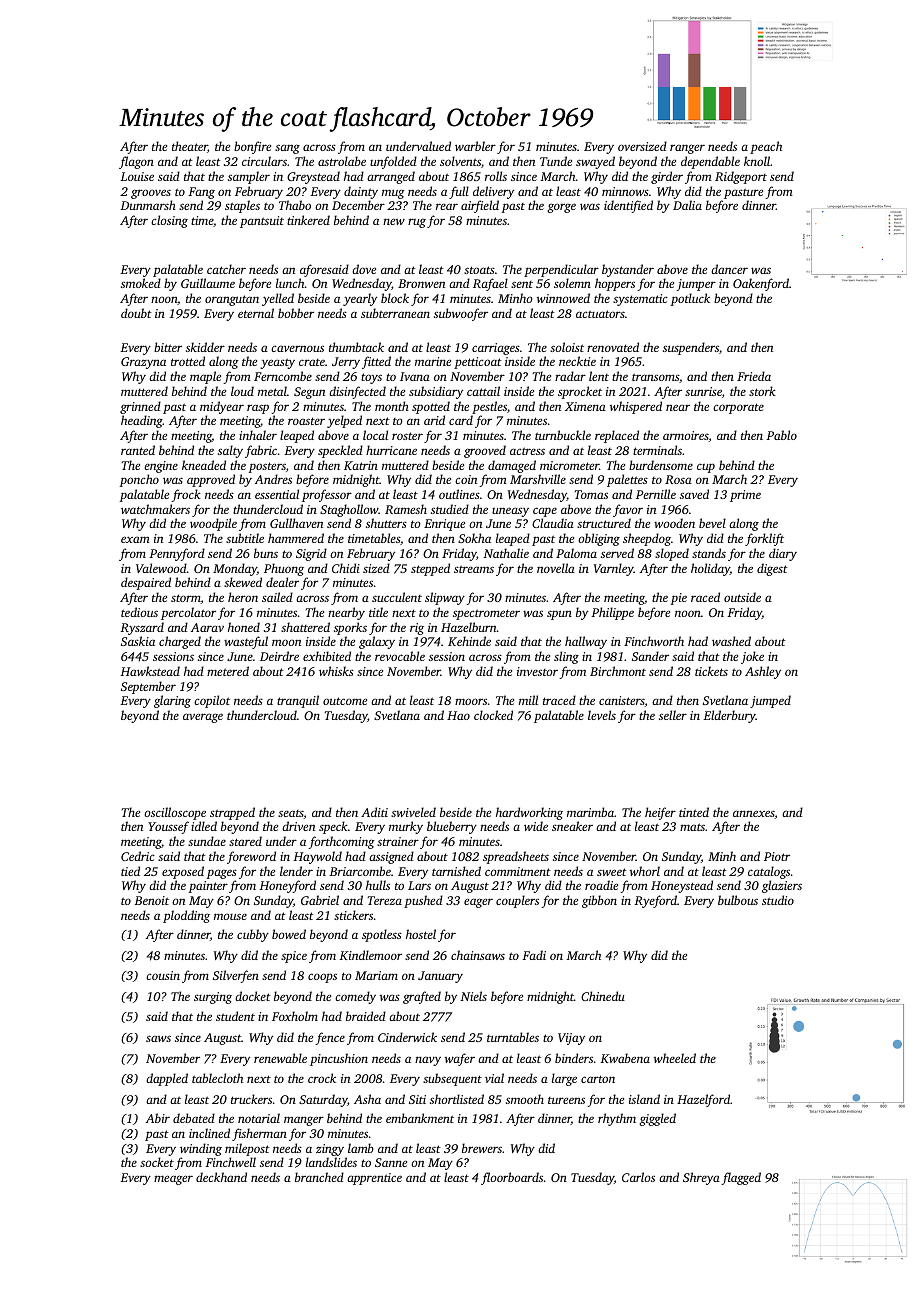  What do you see at coordinates (413, 812) in the image?
I see `swiveled` at bounding box center [413, 812].
